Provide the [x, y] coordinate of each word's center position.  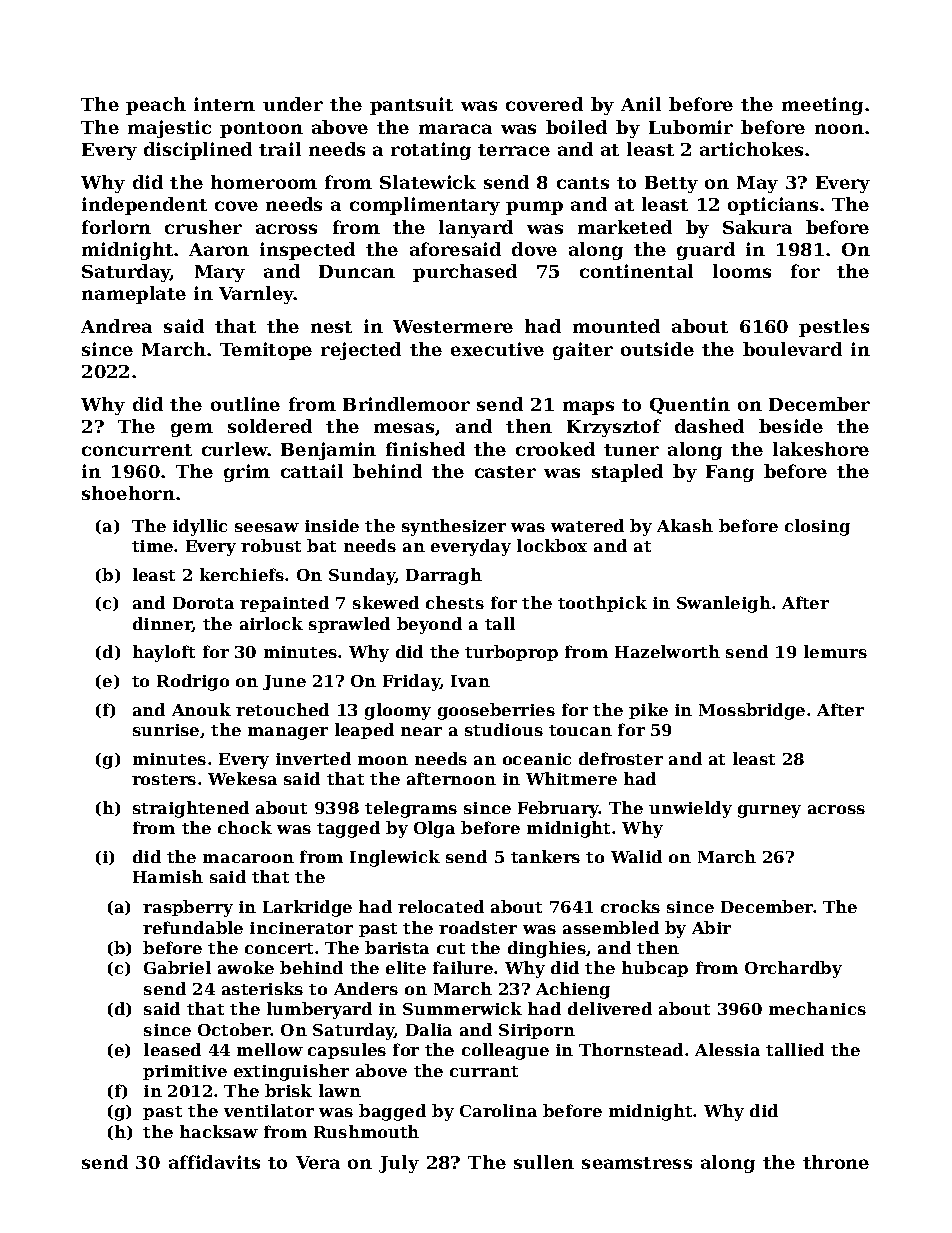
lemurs [835, 651]
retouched [282, 709]
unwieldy [690, 809]
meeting [822, 106]
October [234, 1029]
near [421, 731]
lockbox [552, 545]
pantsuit [411, 106]
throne [836, 1162]
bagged [392, 1112]
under [293, 104]
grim [247, 473]
